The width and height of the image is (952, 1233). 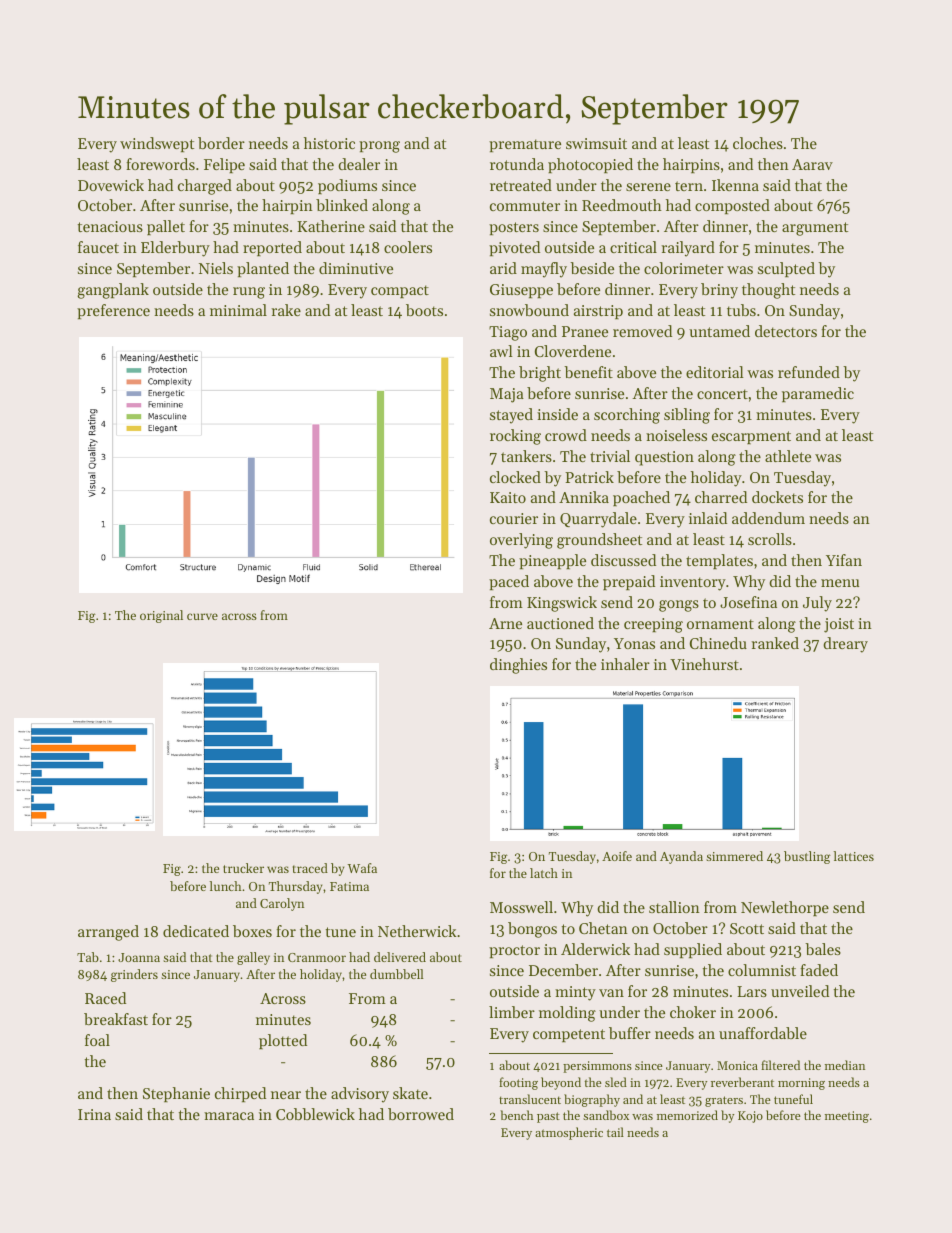 I want to click on original, so click(x=161, y=616).
